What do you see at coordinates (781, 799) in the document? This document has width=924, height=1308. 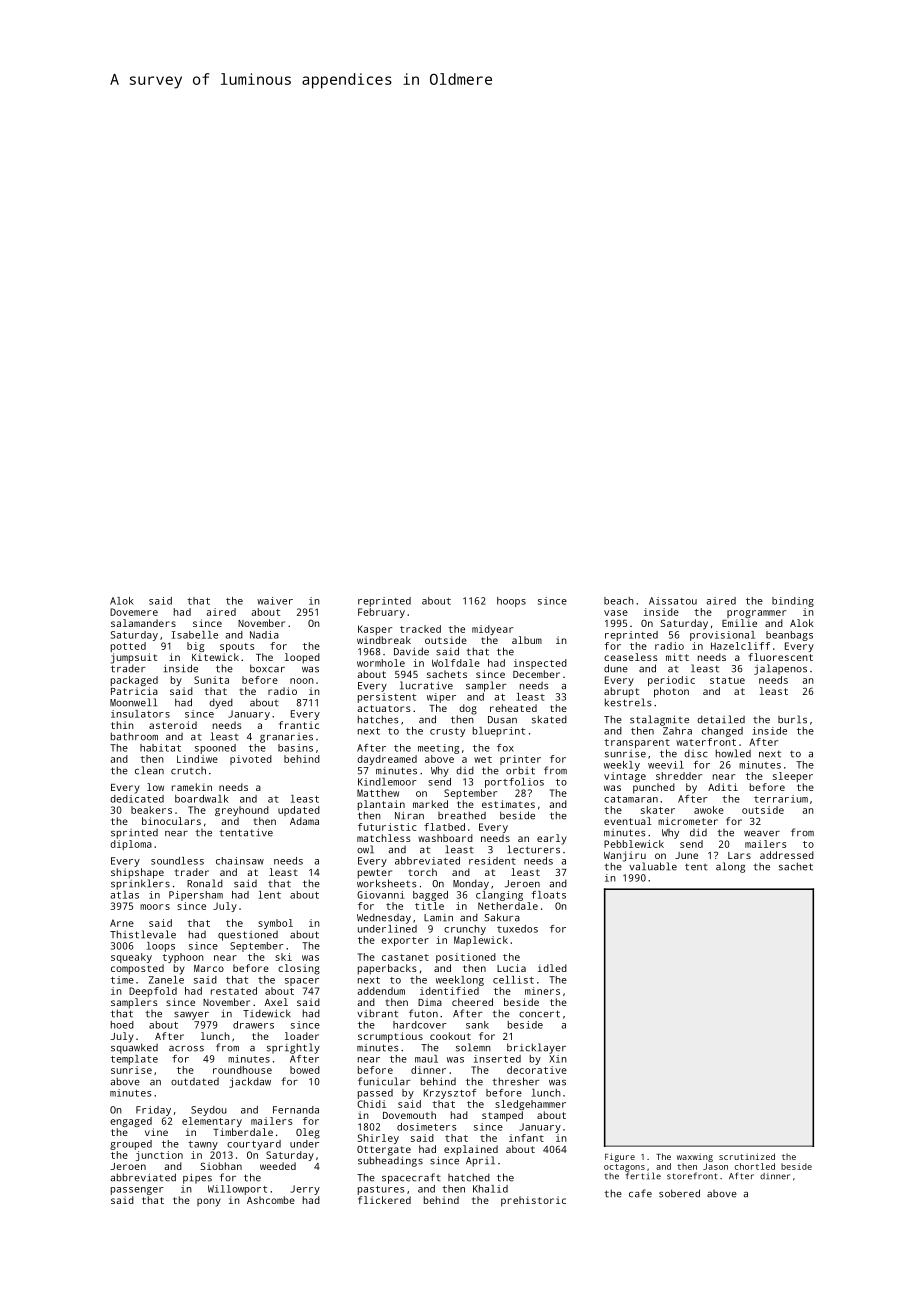 I see `terrarium` at bounding box center [781, 799].
